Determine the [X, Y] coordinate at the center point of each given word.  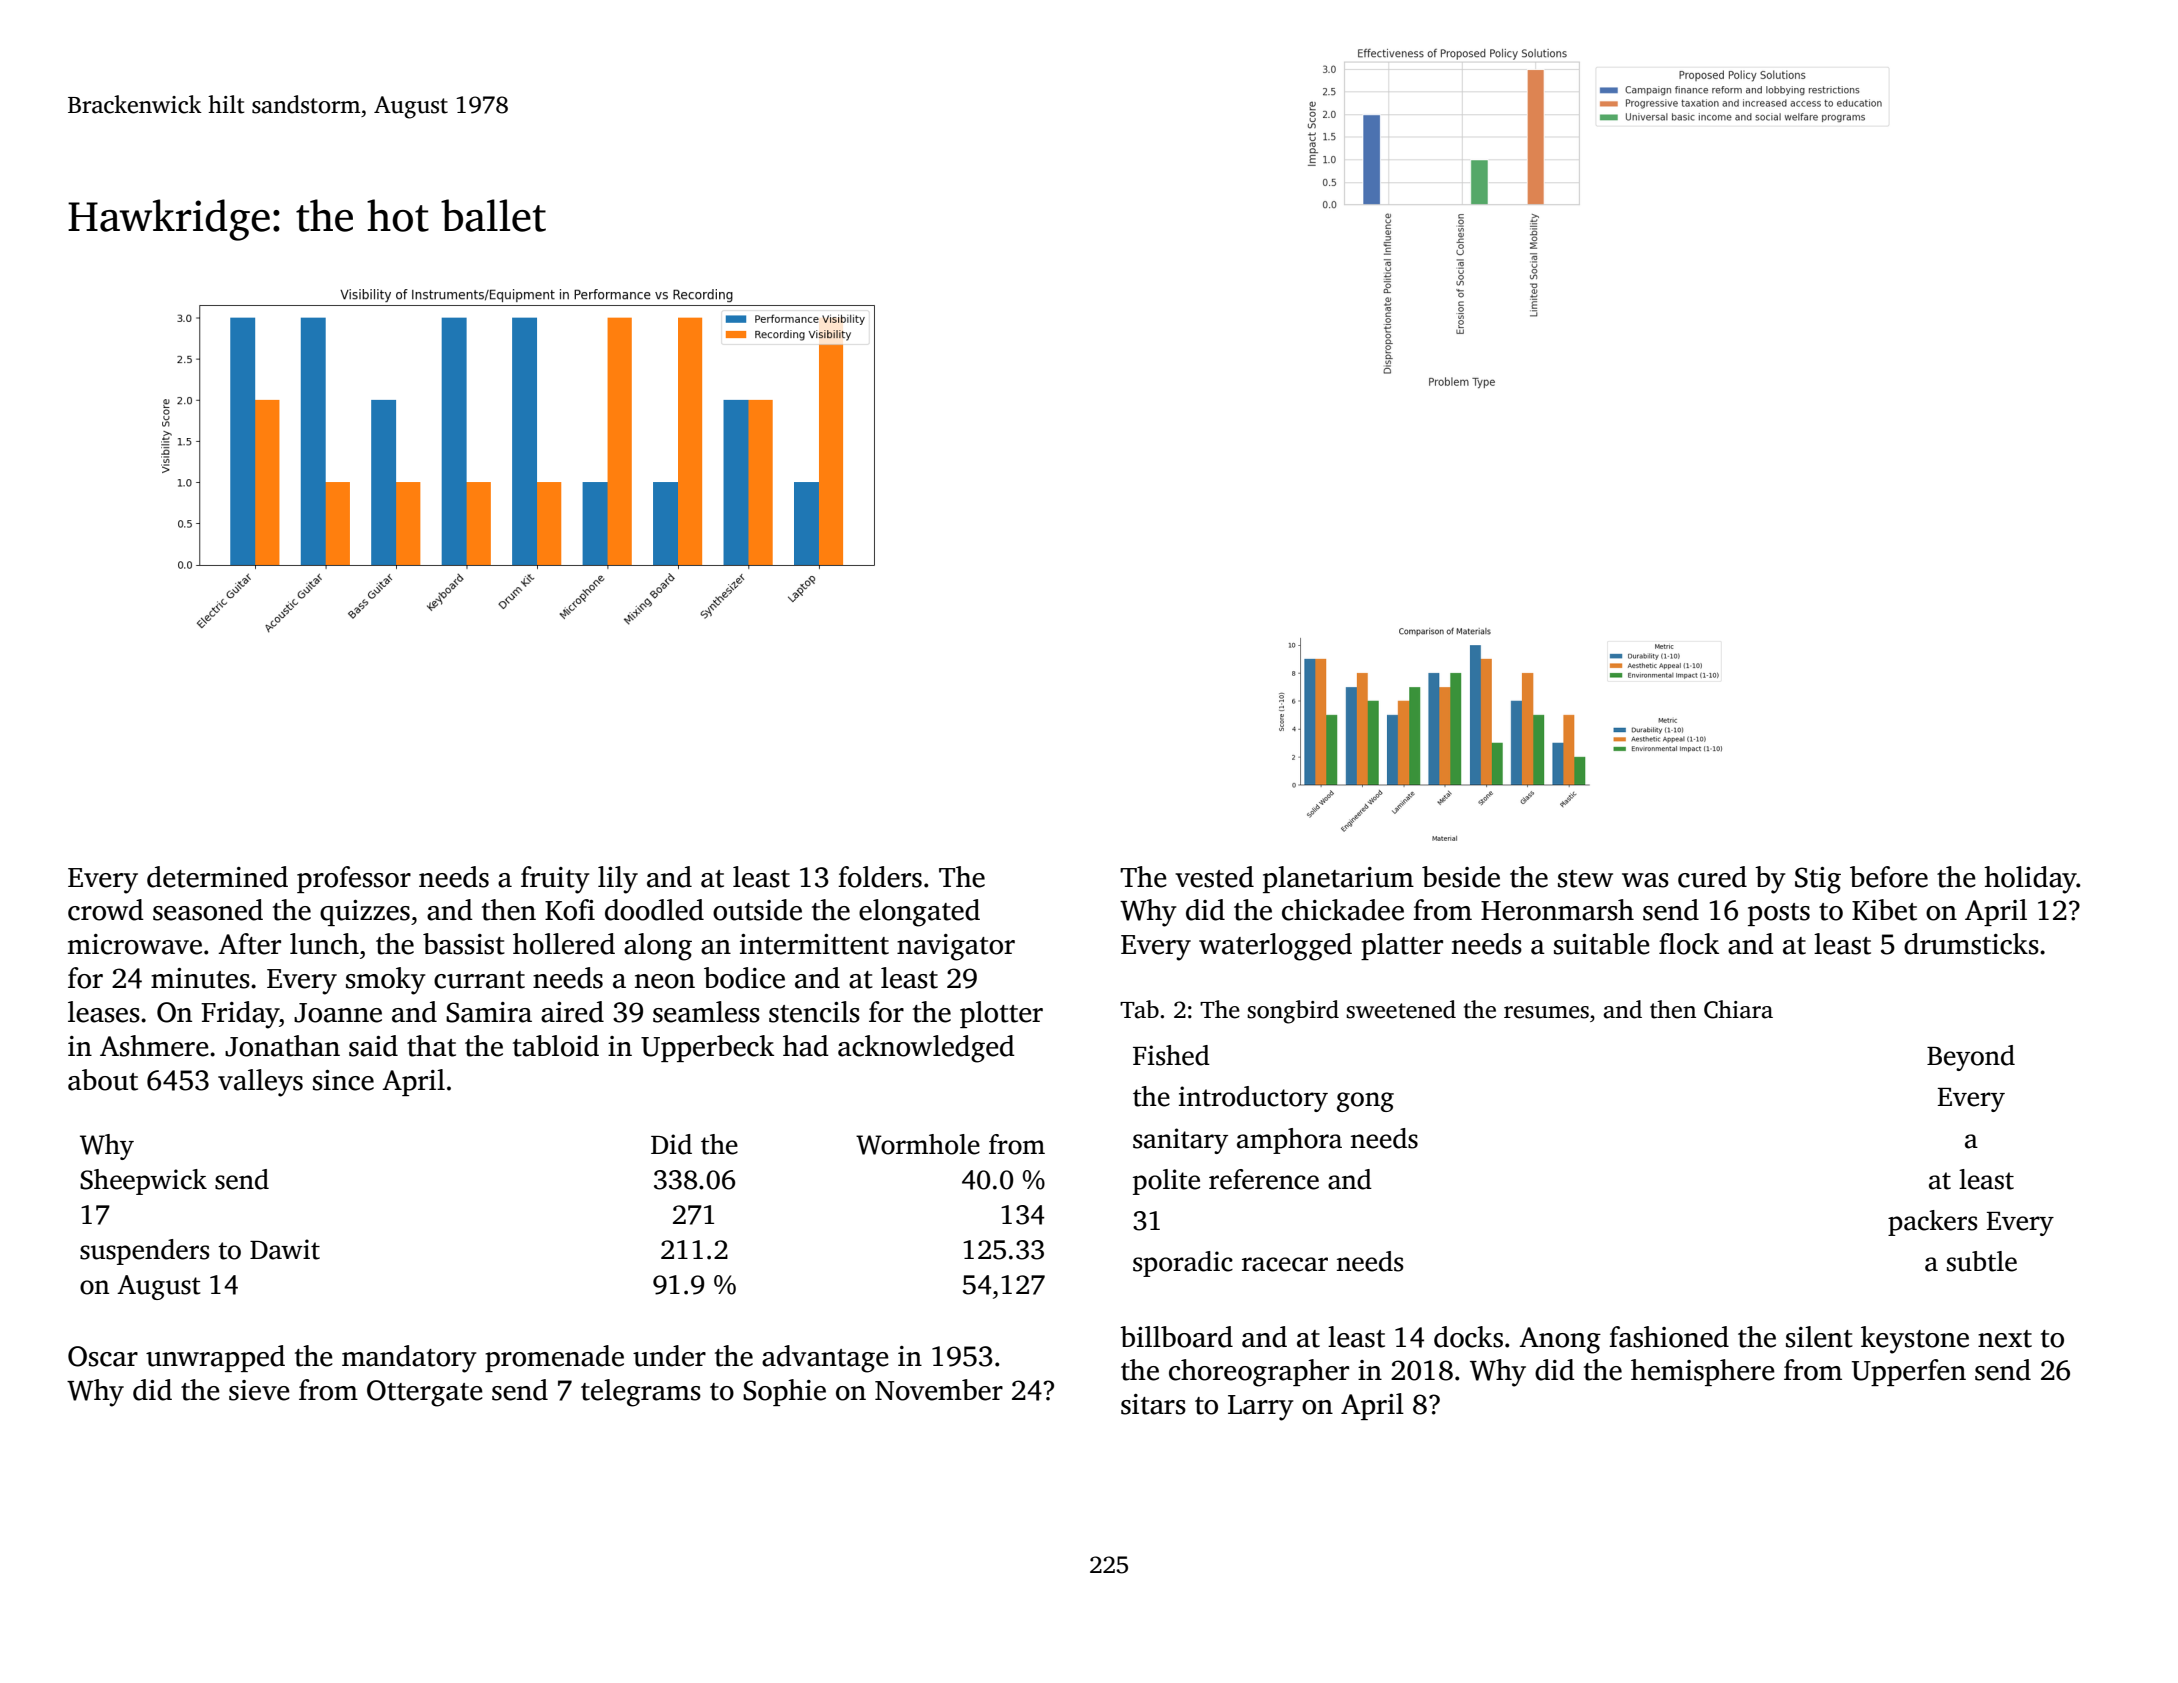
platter [1402, 946]
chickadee [1343, 910]
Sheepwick [143, 1182]
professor [354, 879]
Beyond [1971, 1058]
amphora [1289, 1141]
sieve [259, 1390]
